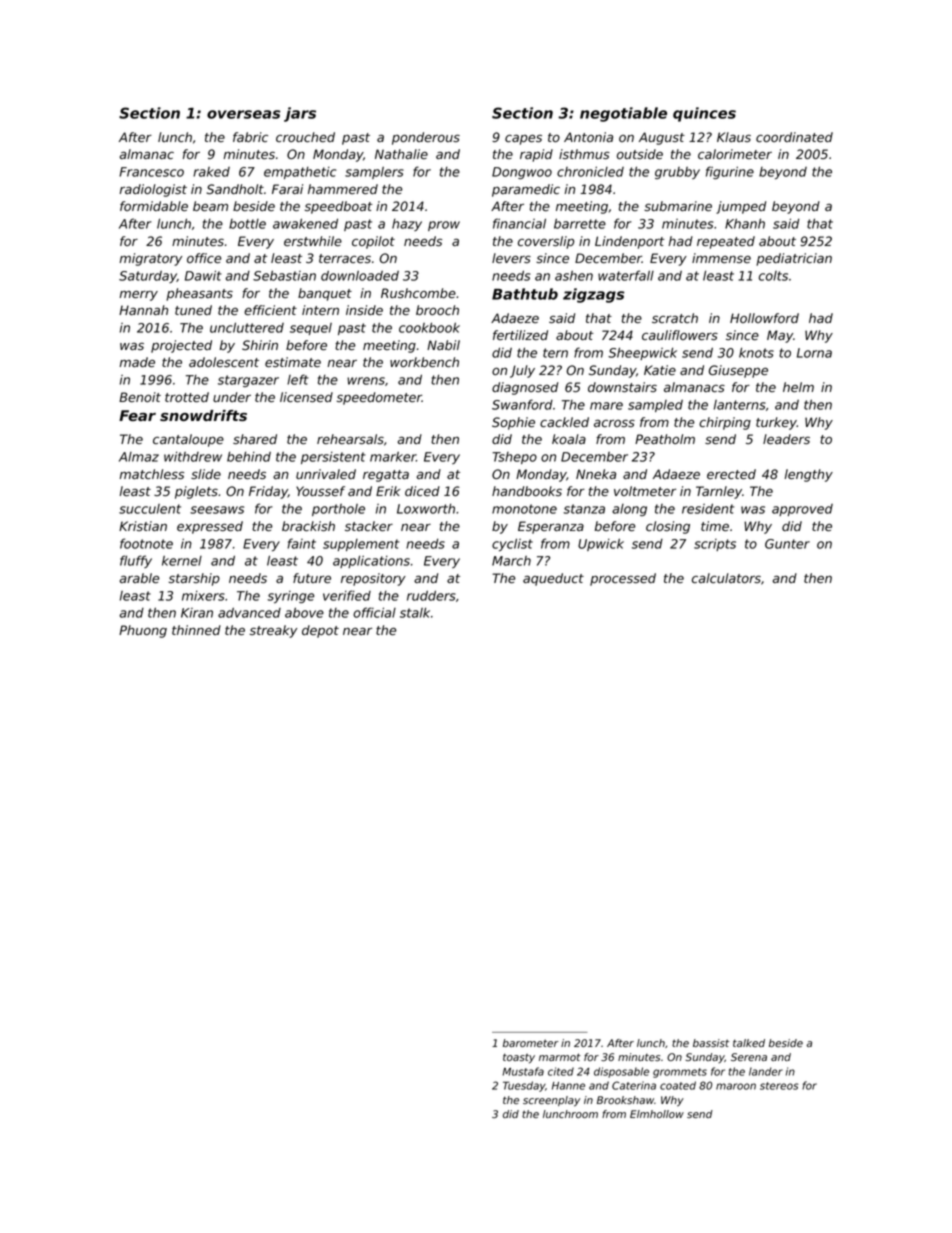  Describe the element at coordinates (704, 114) in the screenshot. I see `quinces` at that location.
